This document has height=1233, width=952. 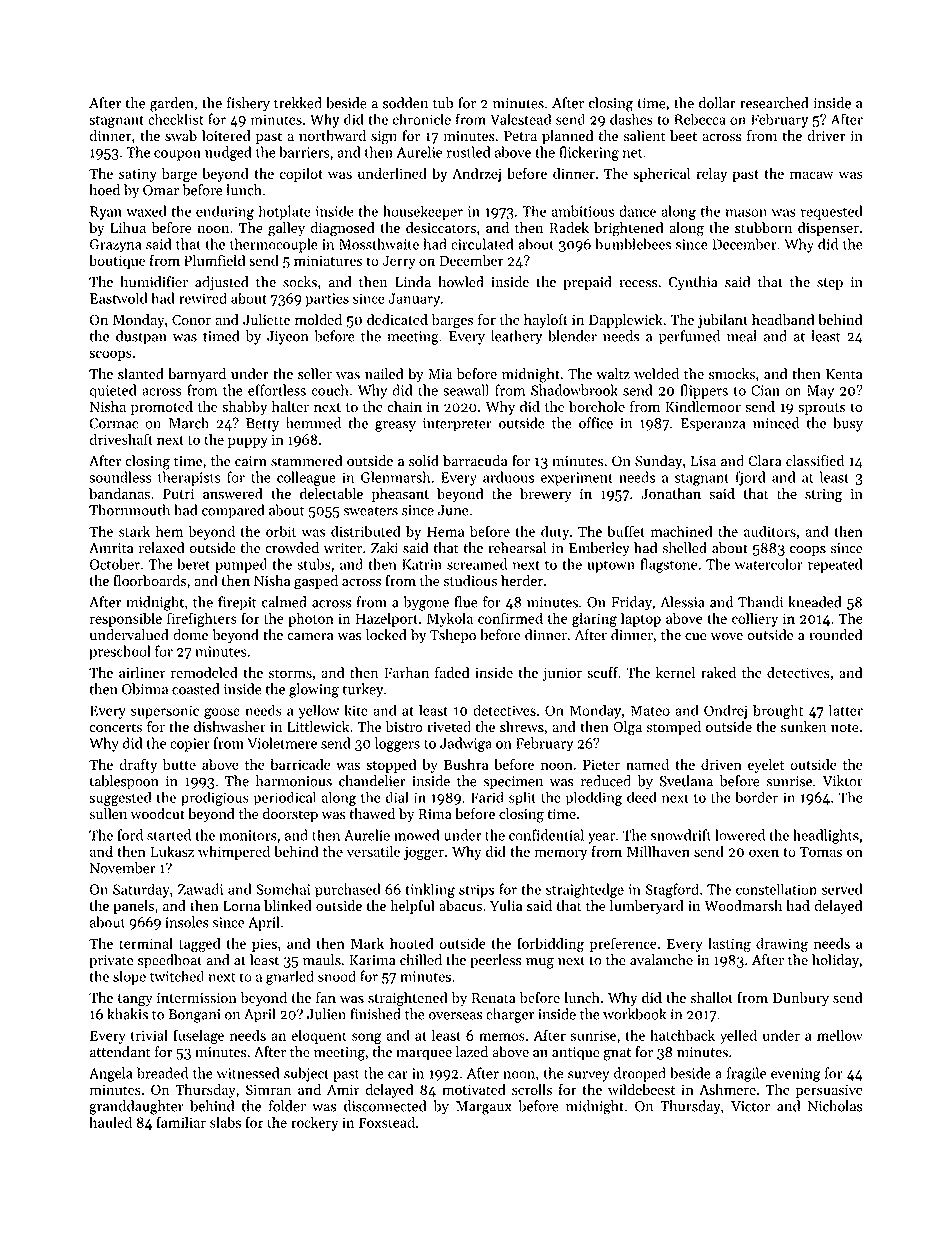 I want to click on dispenser, so click(x=828, y=229).
